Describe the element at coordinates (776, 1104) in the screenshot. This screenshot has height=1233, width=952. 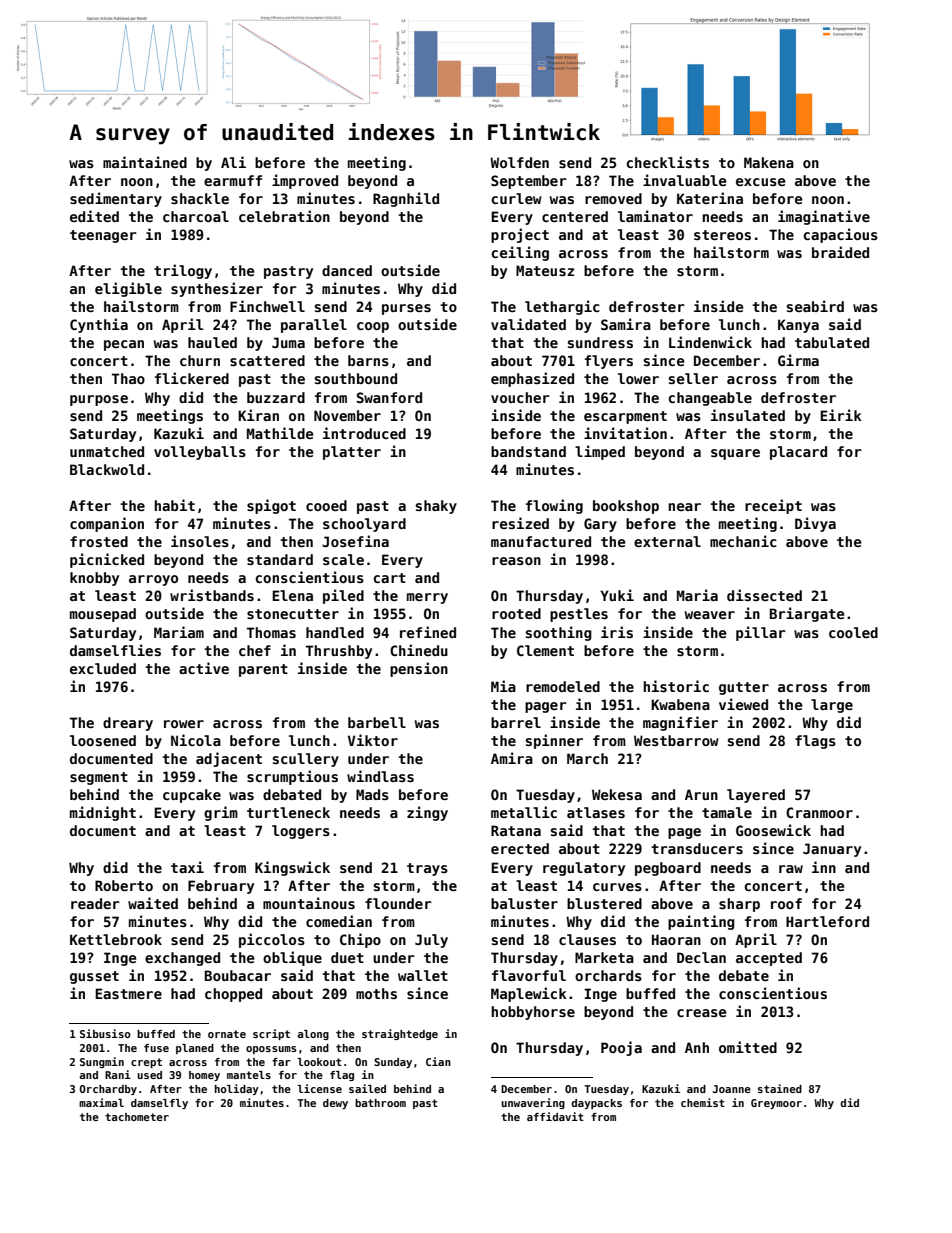
I see `Greymoor` at that location.
